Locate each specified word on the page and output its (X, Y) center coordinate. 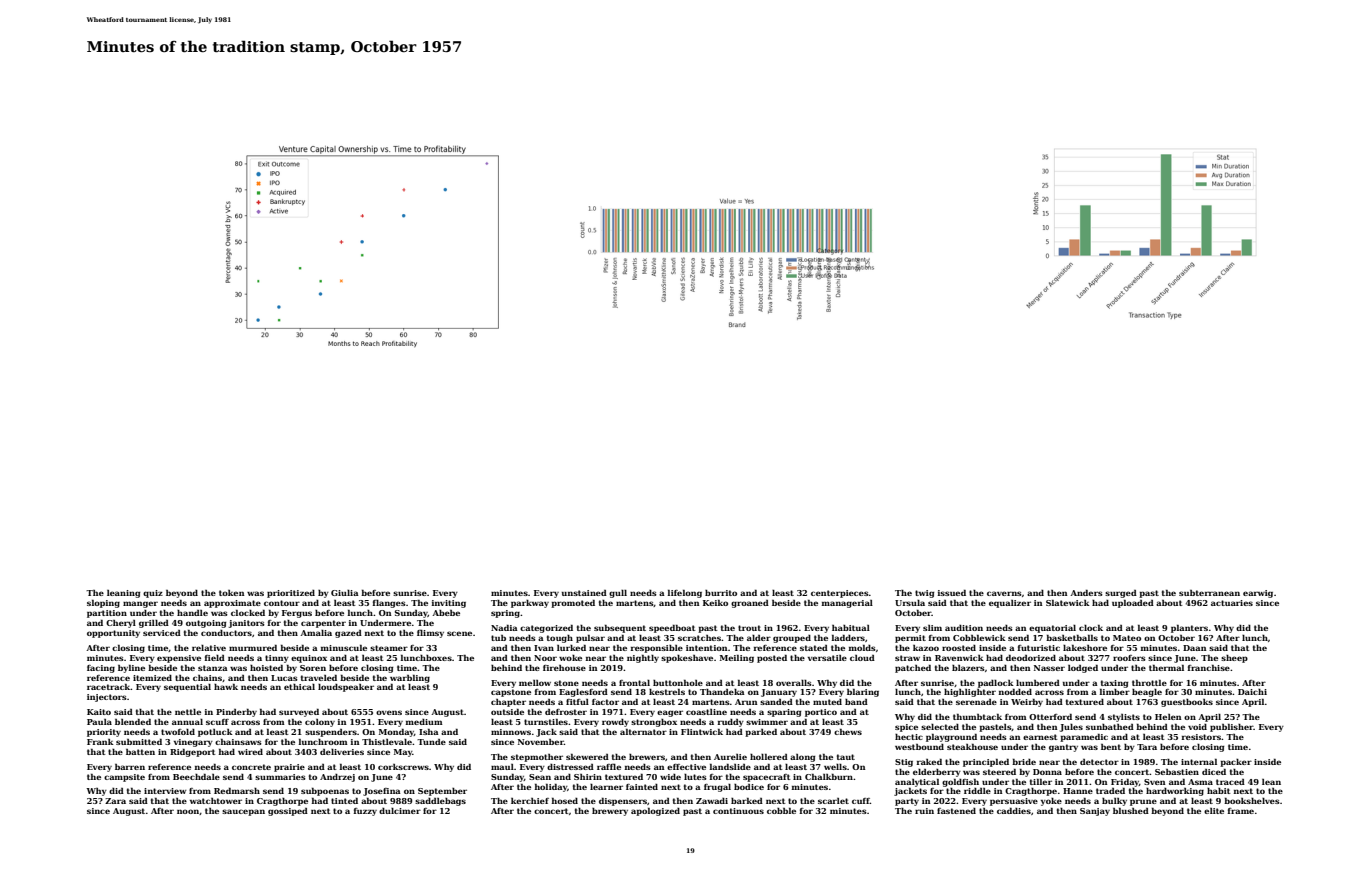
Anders (1086, 593)
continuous (738, 811)
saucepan (243, 812)
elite (1214, 811)
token (232, 593)
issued (951, 593)
